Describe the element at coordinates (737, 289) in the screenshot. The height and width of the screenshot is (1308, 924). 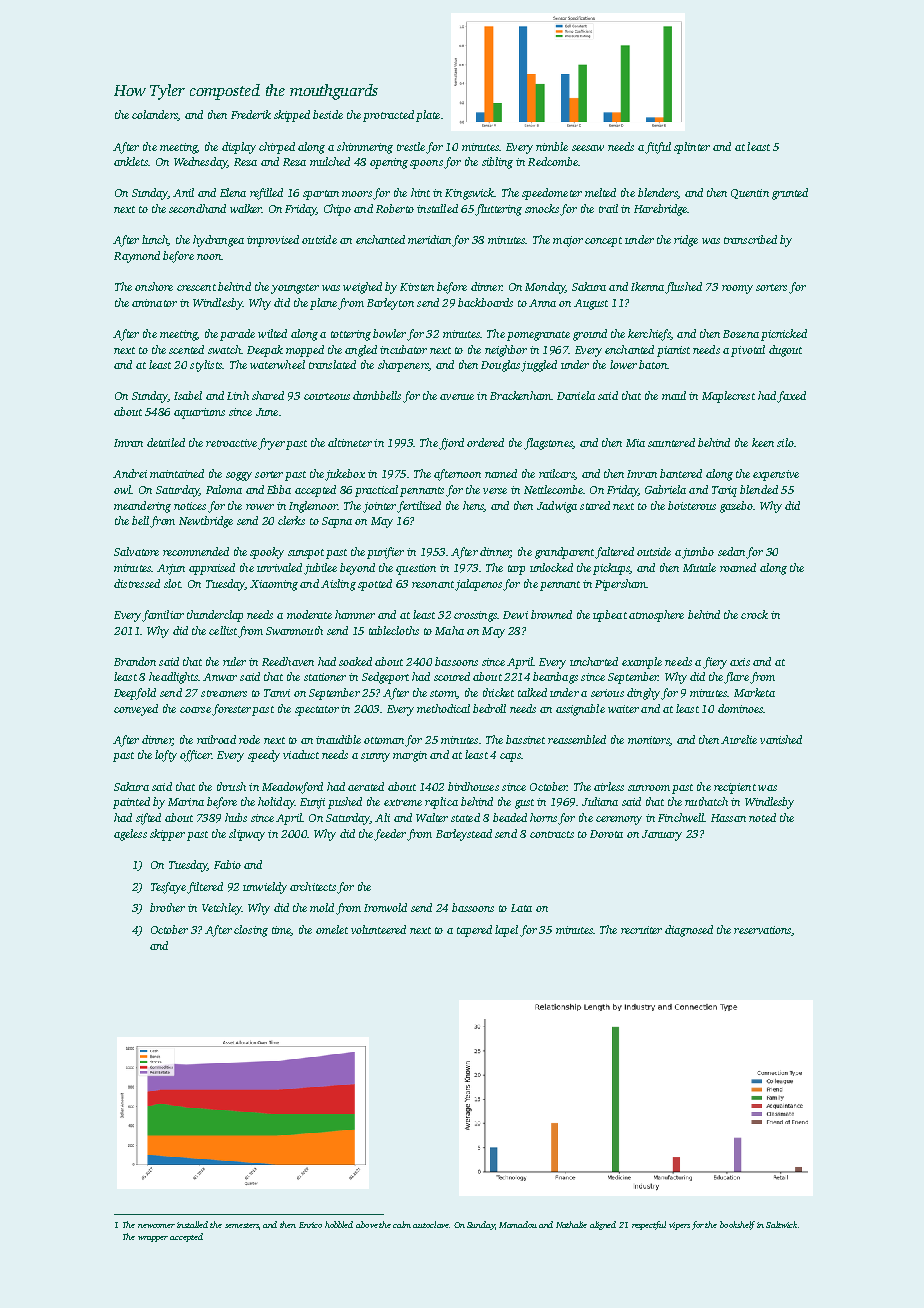
I see `roomy` at that location.
